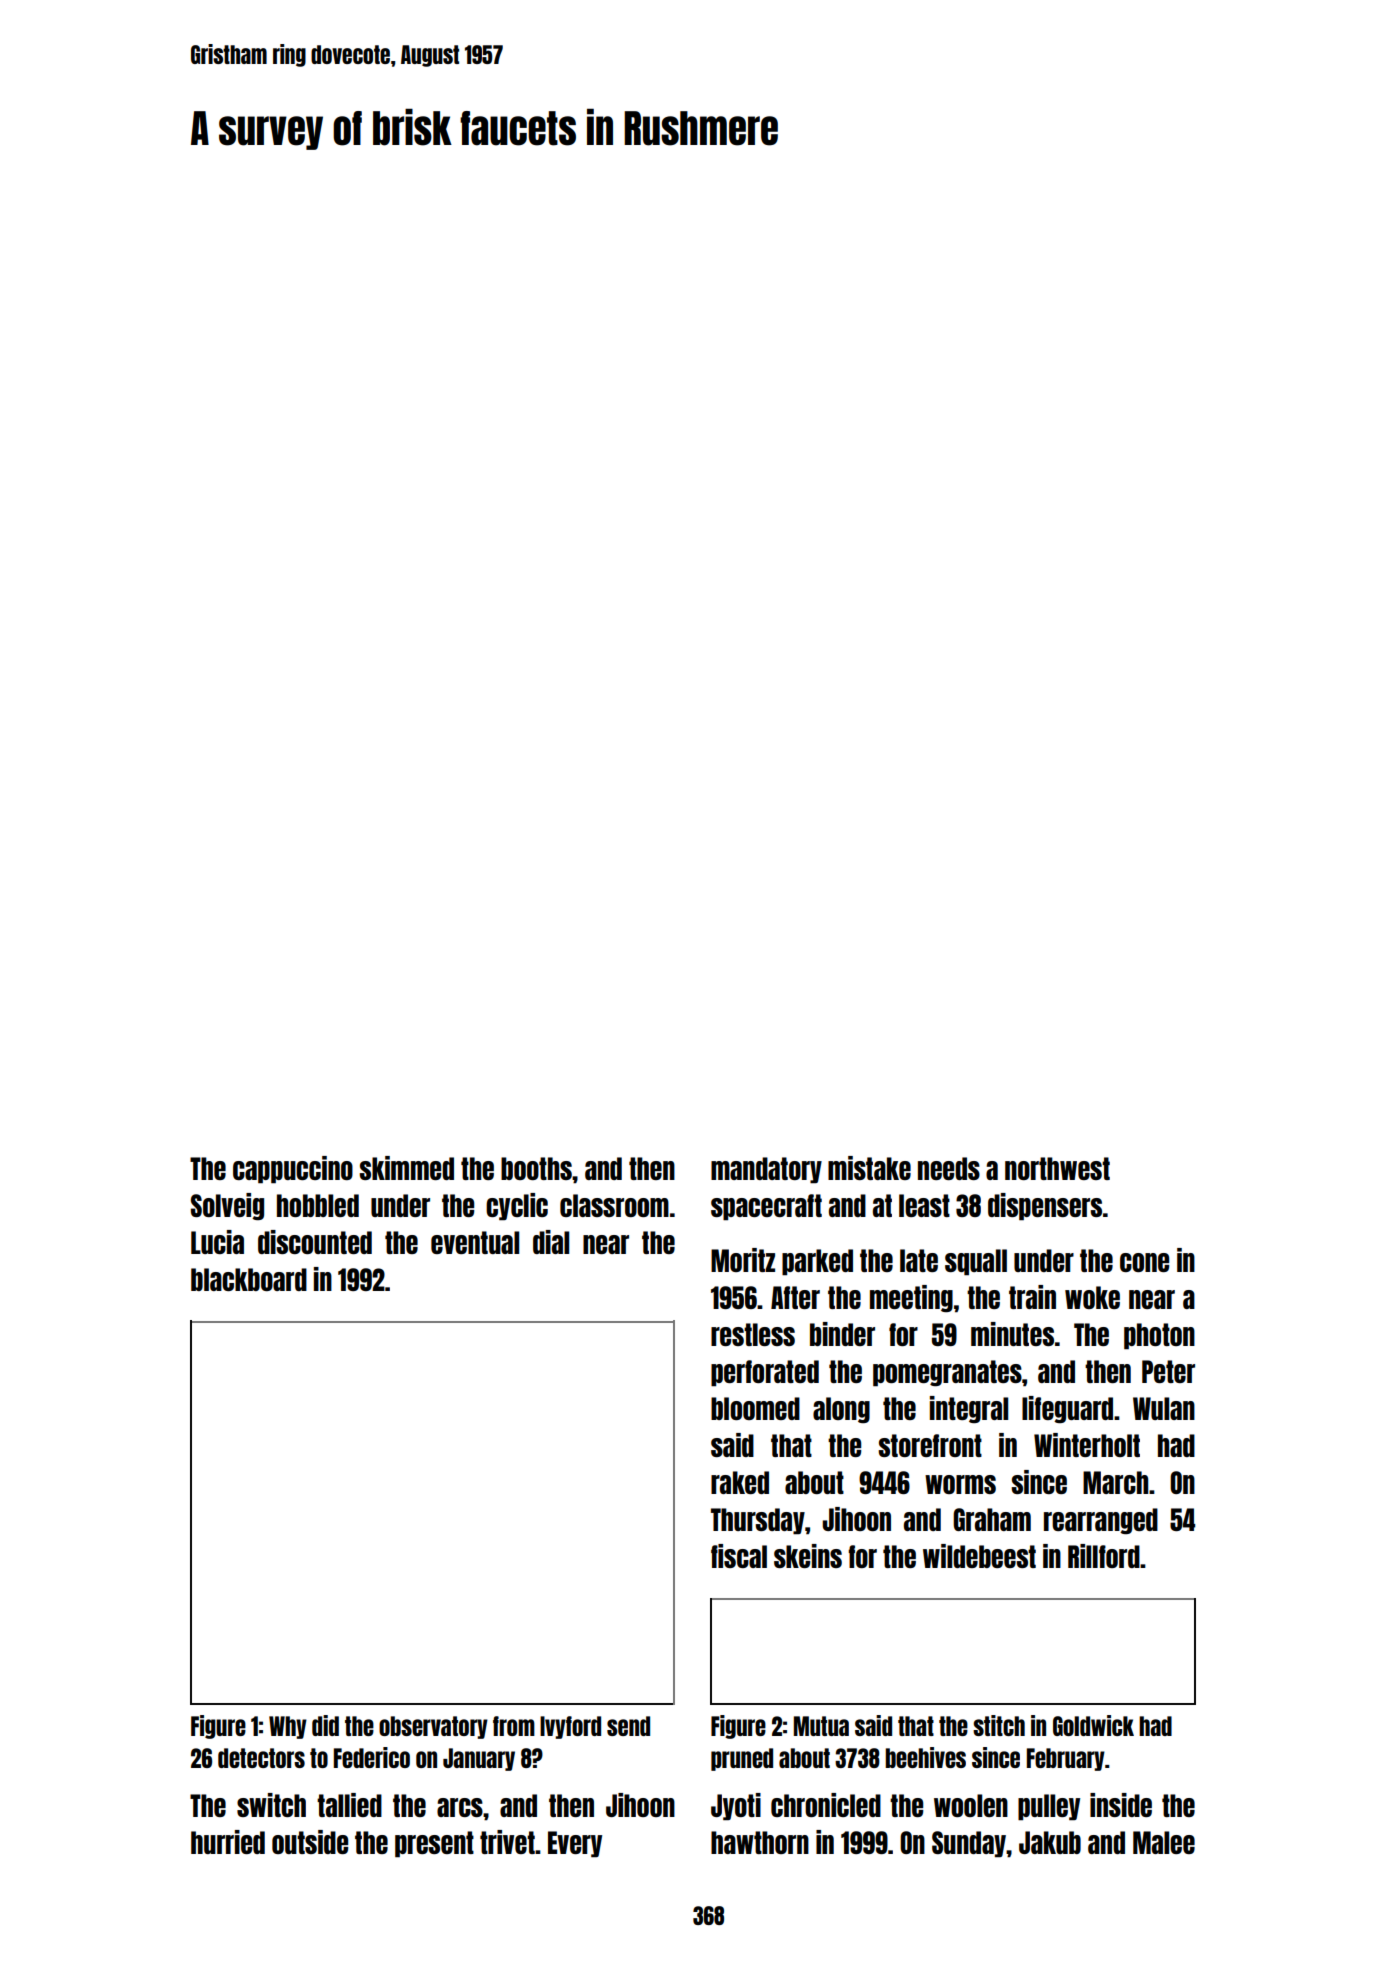  Describe the element at coordinates (372, 1757) in the screenshot. I see `Federico` at that location.
